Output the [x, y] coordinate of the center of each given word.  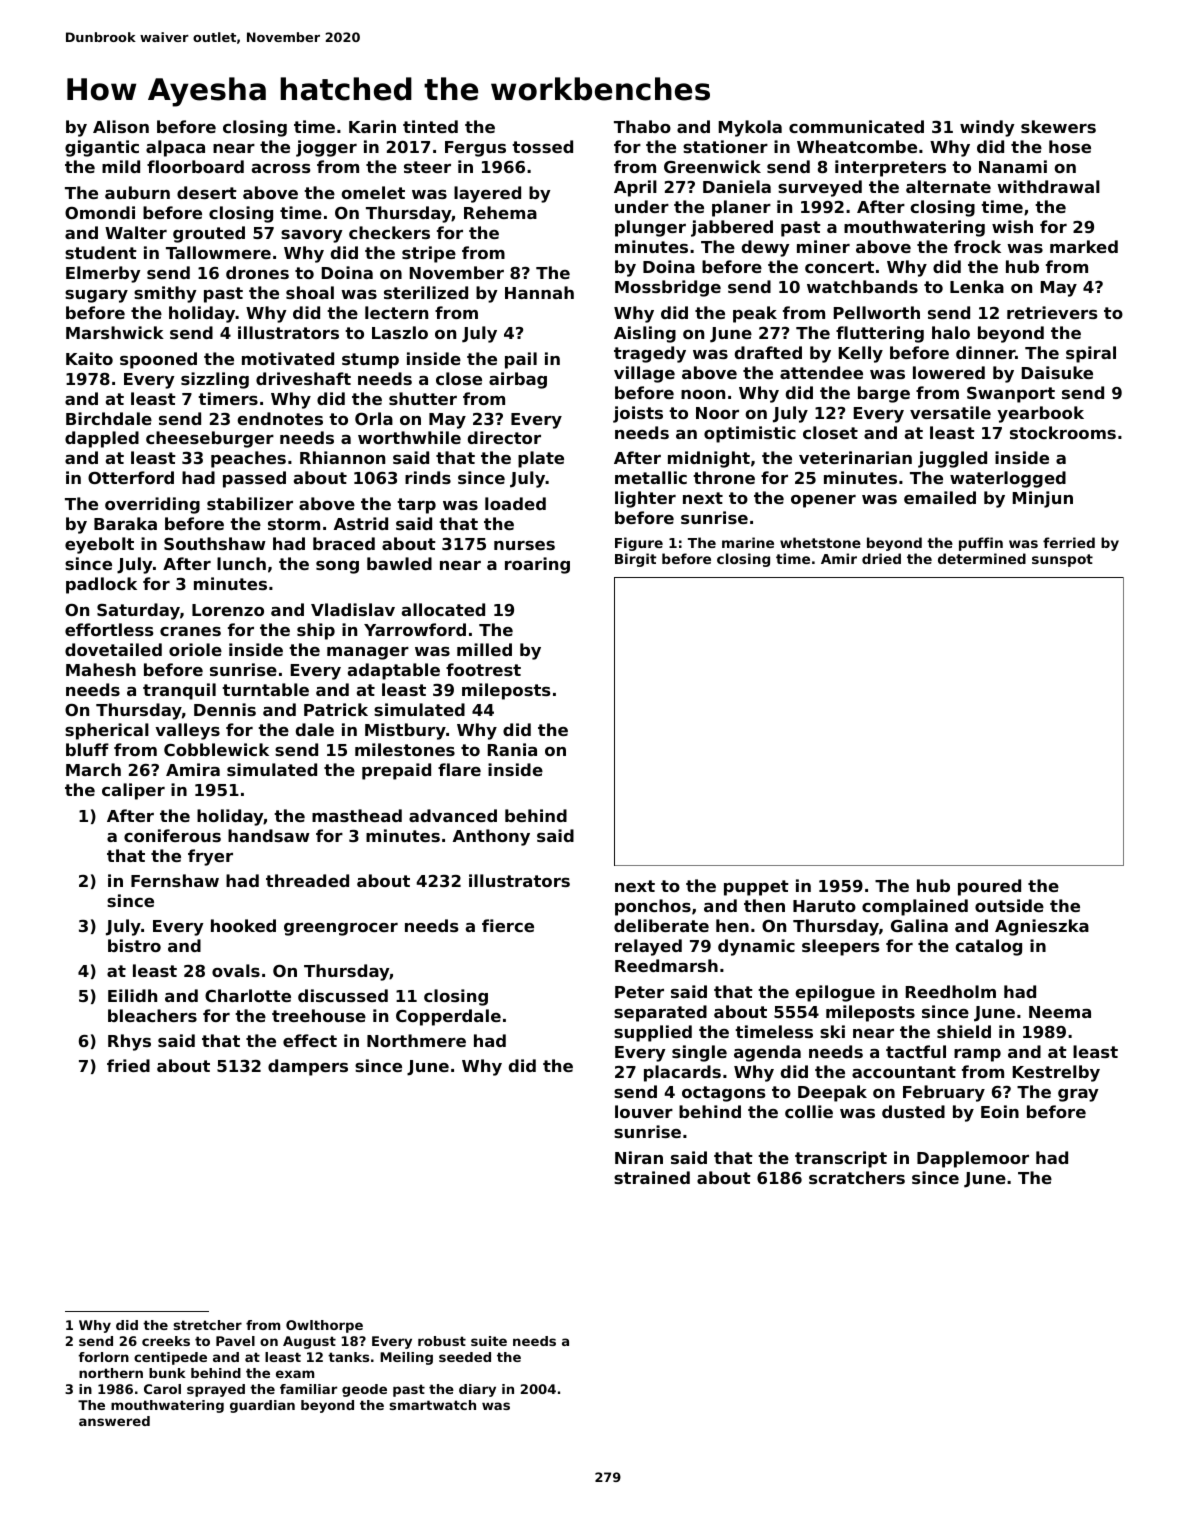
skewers [1058, 126]
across [281, 168]
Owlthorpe [324, 1326]
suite [489, 1341]
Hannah [539, 292]
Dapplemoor [973, 1159]
